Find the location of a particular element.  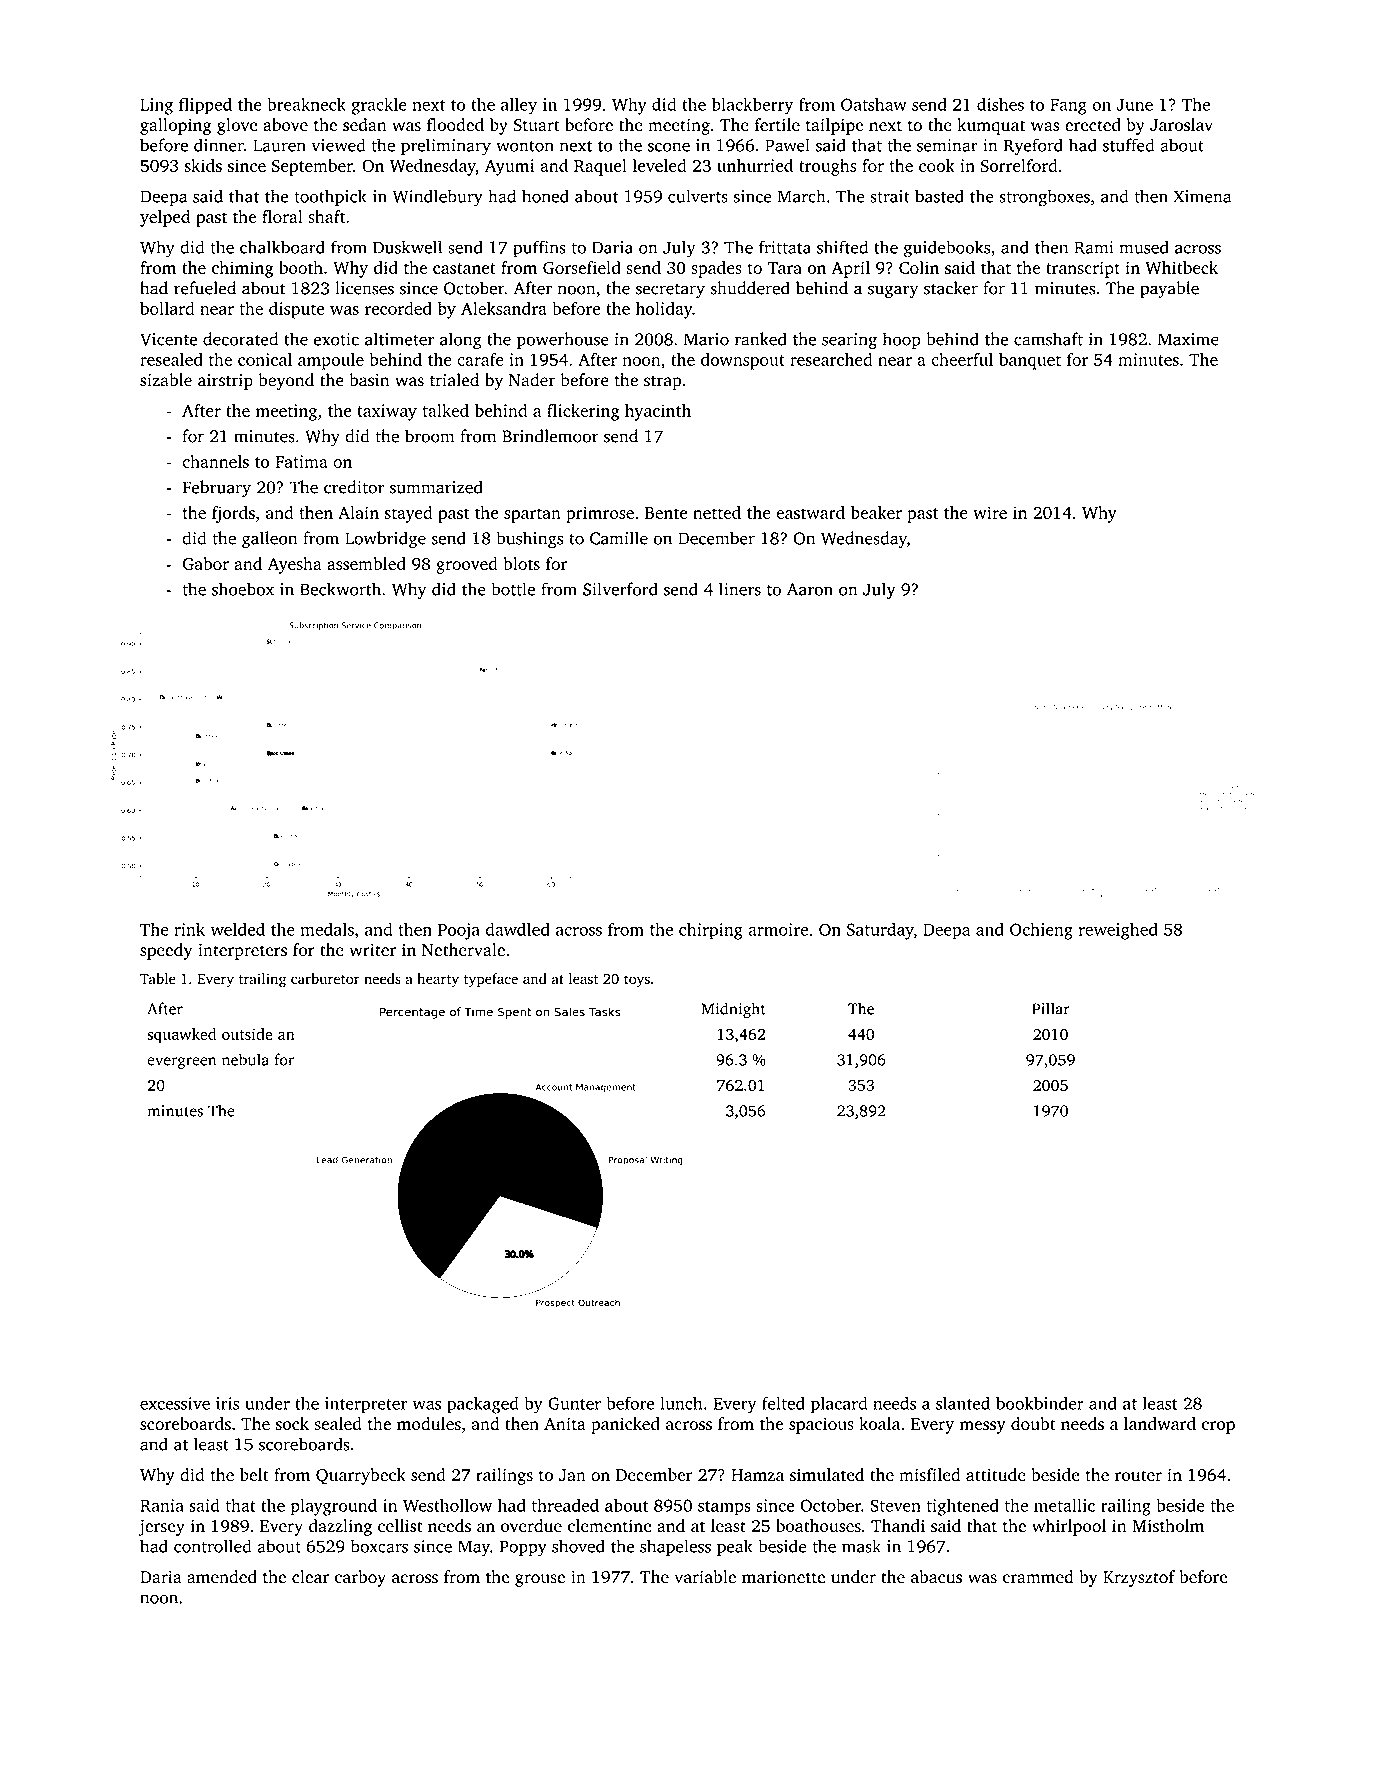

modules is located at coordinates (429, 1423).
